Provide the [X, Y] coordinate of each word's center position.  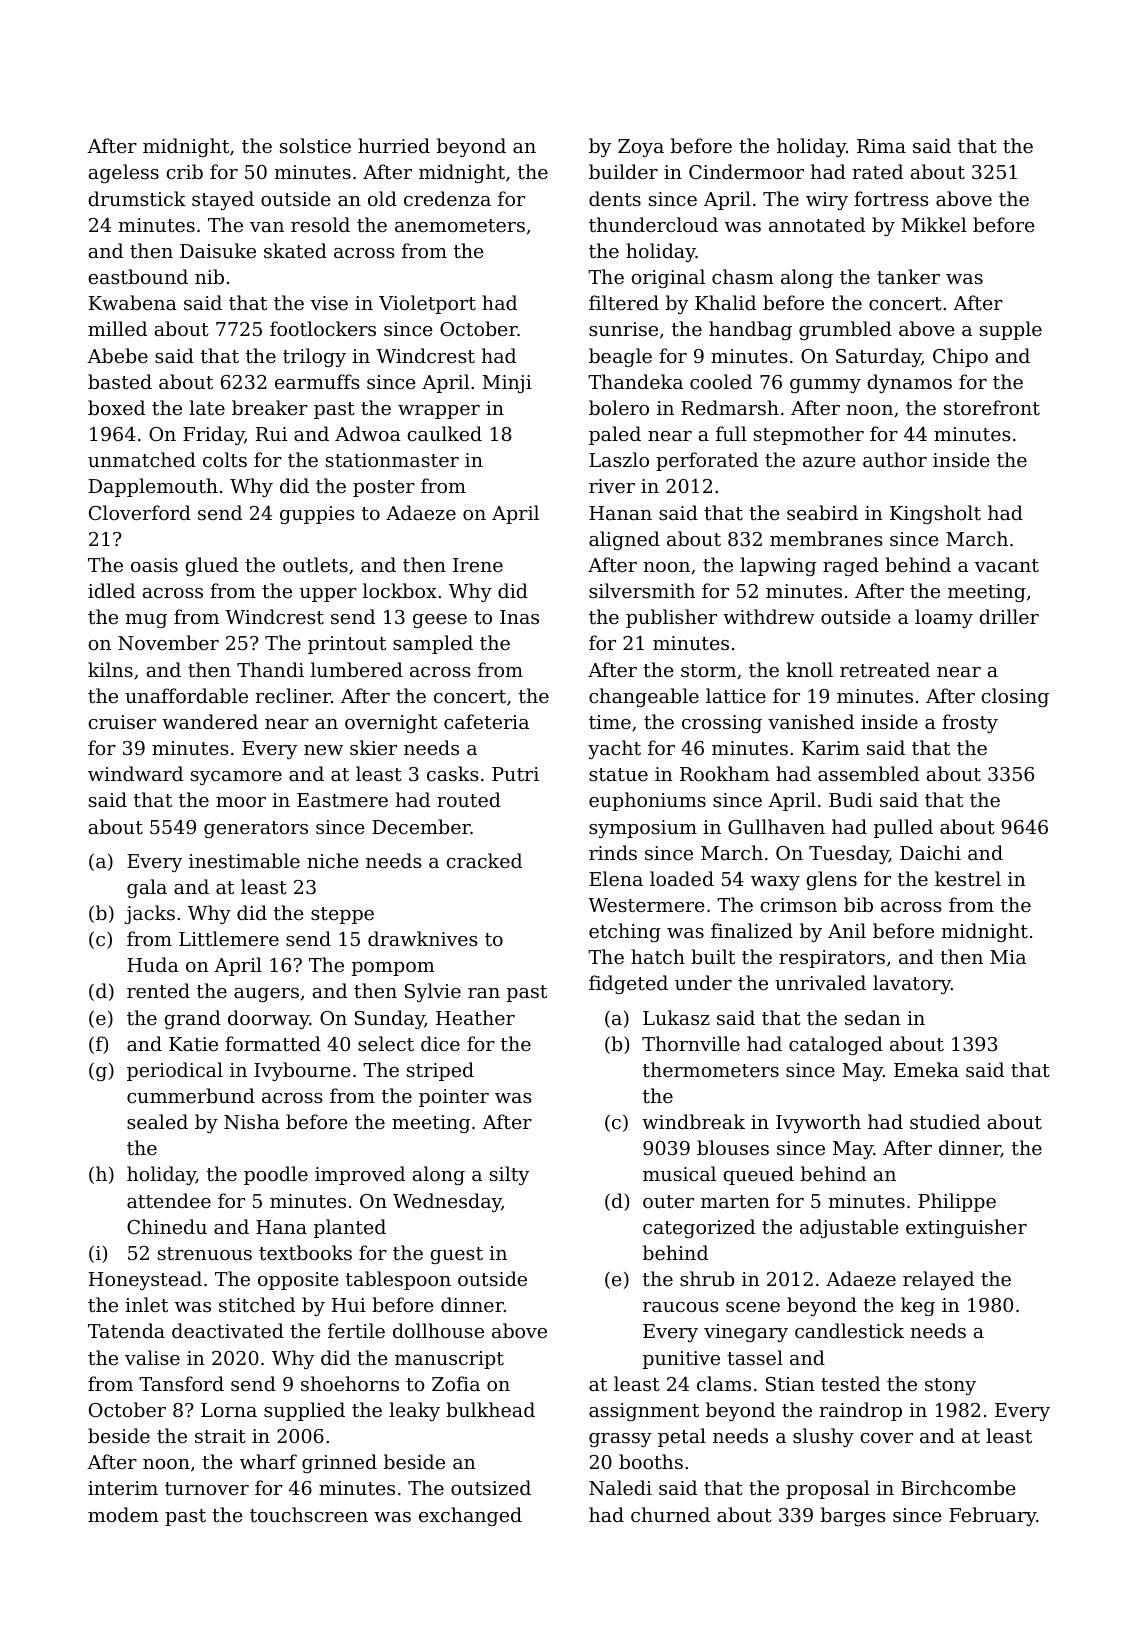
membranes [826, 538]
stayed [223, 200]
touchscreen [309, 1514]
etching [625, 932]
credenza [447, 198]
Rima [881, 146]
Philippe [957, 1202]
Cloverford [140, 512]
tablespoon [398, 1280]
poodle [276, 1175]
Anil [847, 930]
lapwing [778, 566]
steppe [342, 915]
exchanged [470, 1516]
